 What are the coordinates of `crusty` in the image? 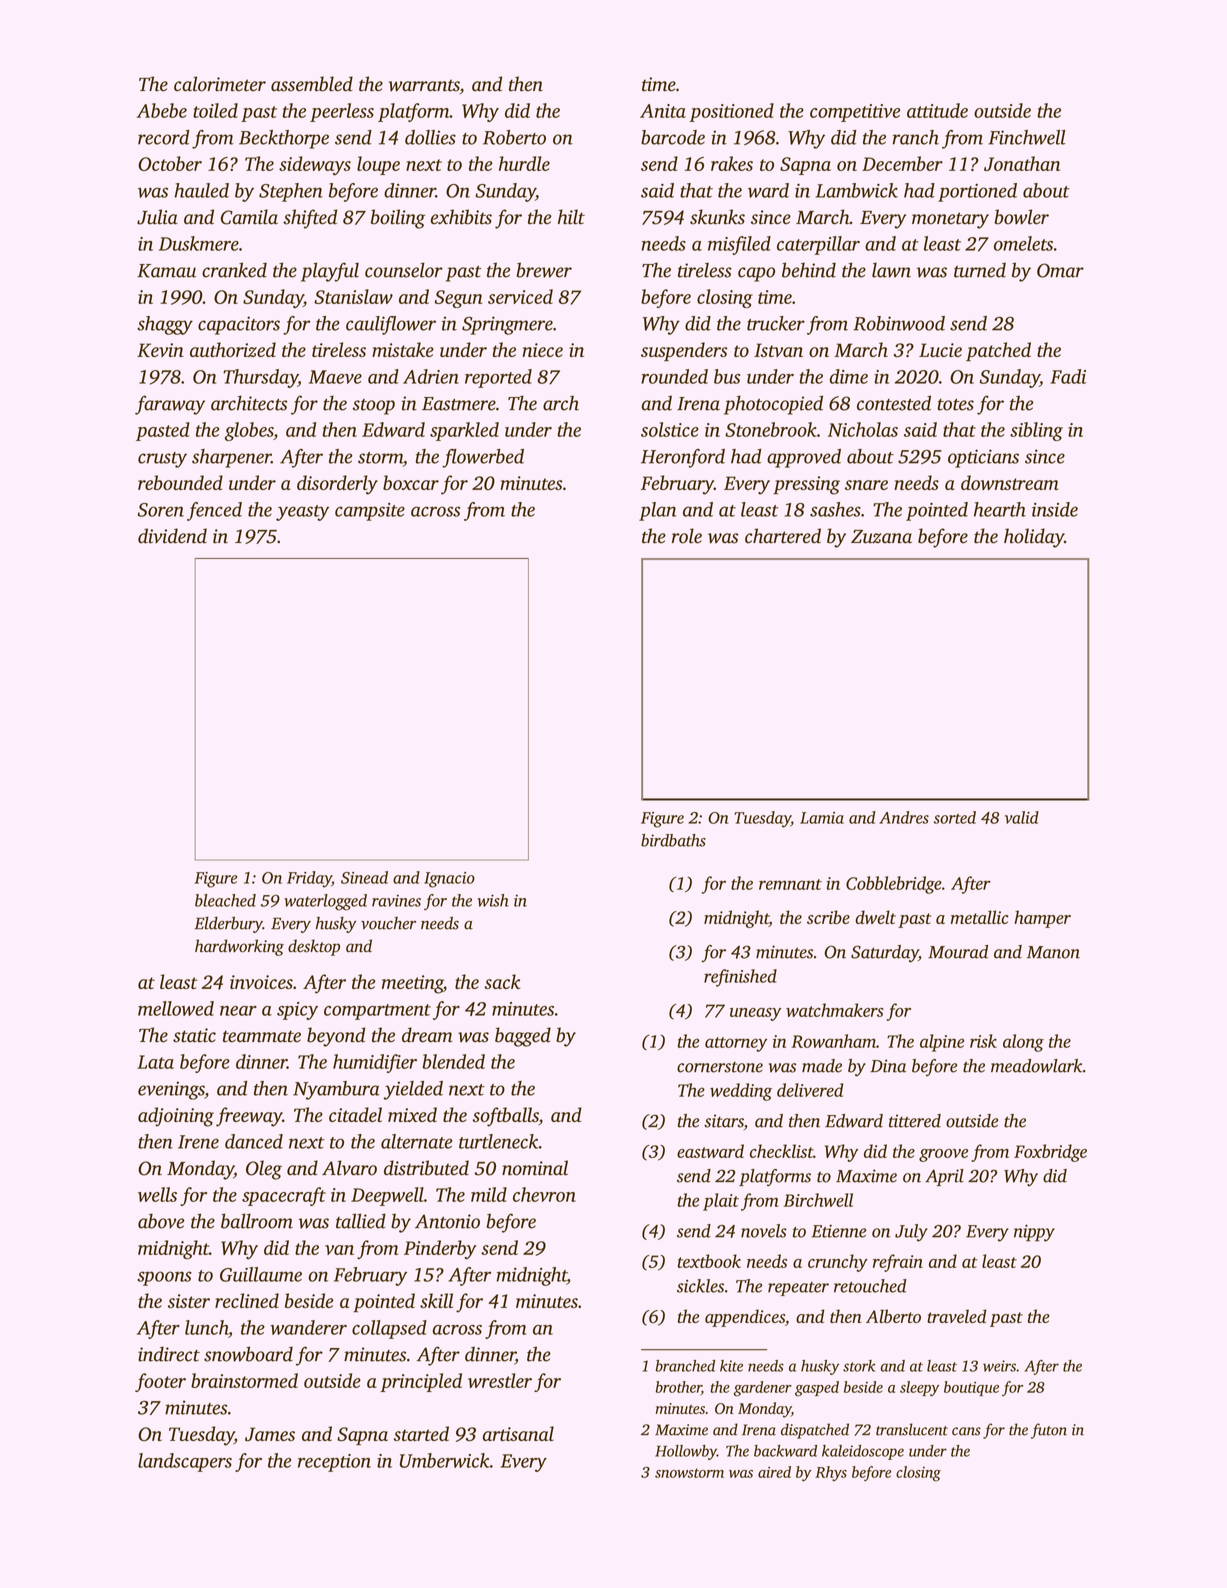 It's located at (162, 460).
